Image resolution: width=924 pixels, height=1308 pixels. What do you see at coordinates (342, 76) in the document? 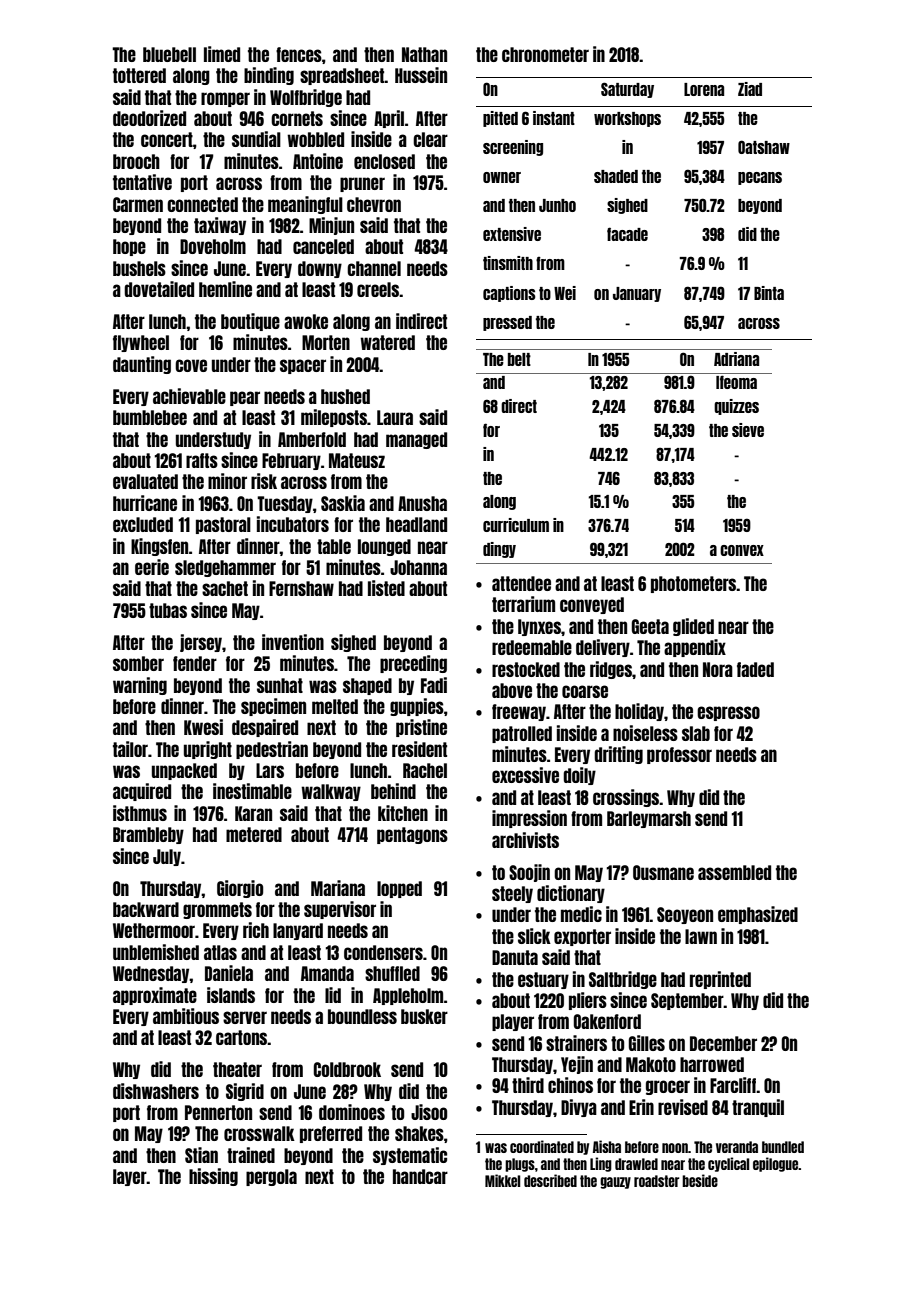
I see `spreadsheet` at bounding box center [342, 76].
